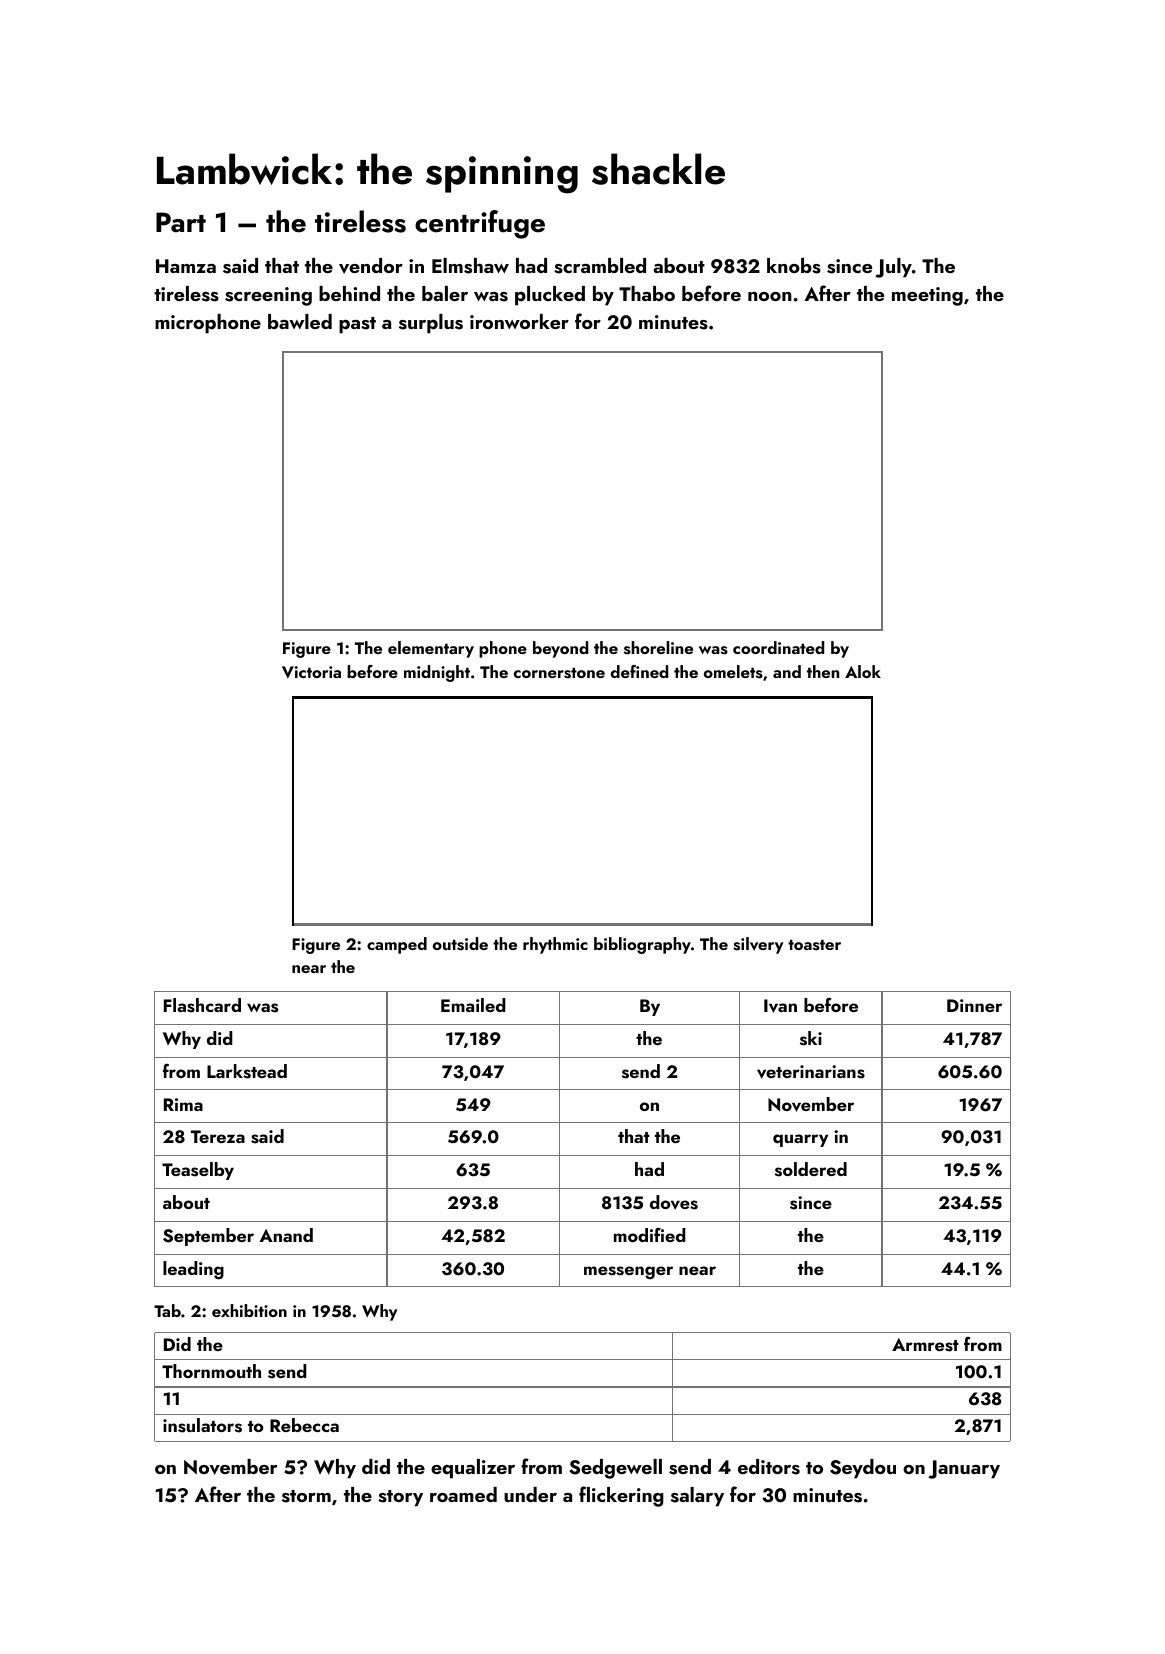 The width and height of the document is (1165, 1654). I want to click on vendor, so click(371, 266).
